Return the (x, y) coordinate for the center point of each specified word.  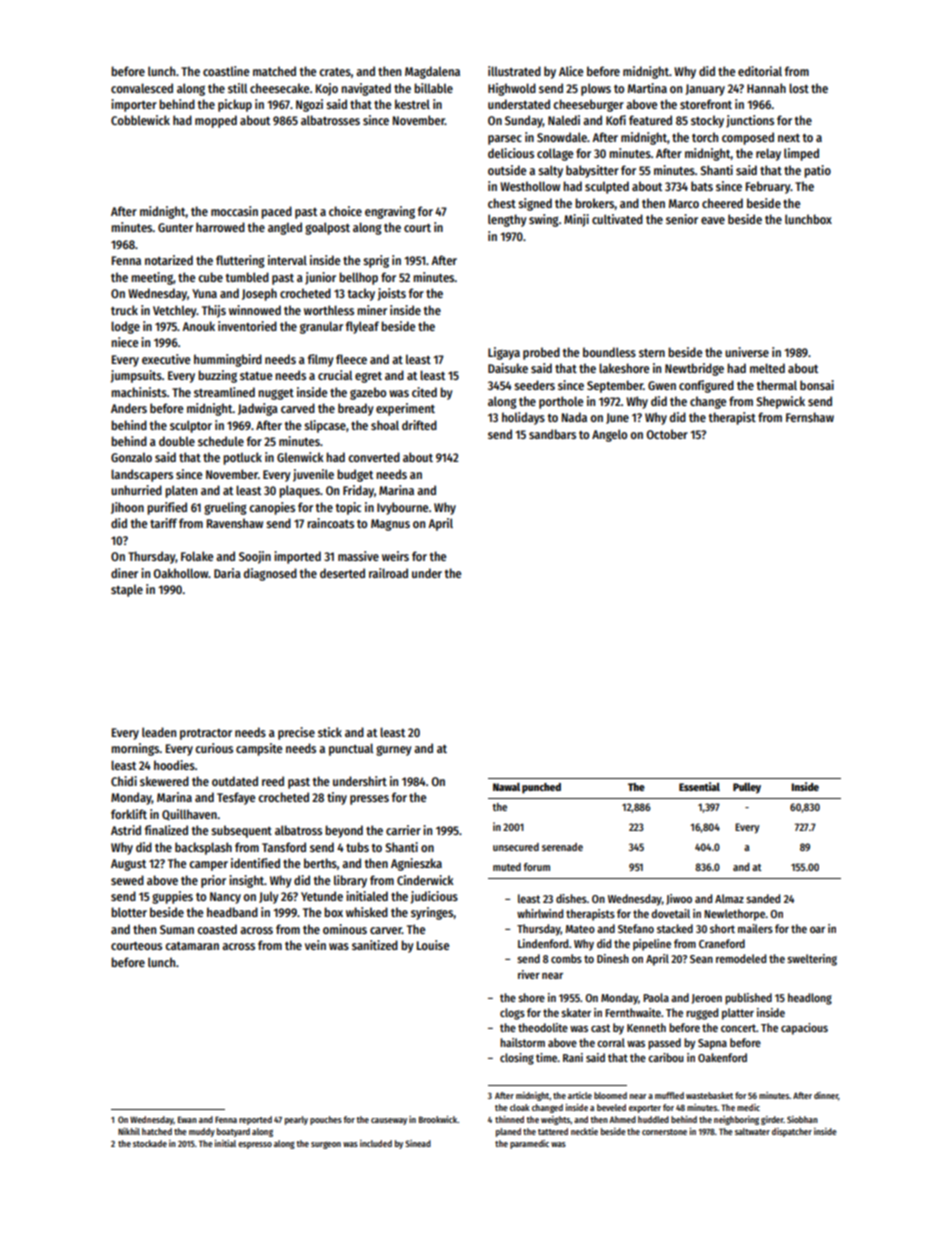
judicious (434, 897)
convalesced (142, 88)
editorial (760, 71)
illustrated (514, 71)
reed (273, 781)
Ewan (187, 1119)
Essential (699, 786)
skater (576, 1012)
